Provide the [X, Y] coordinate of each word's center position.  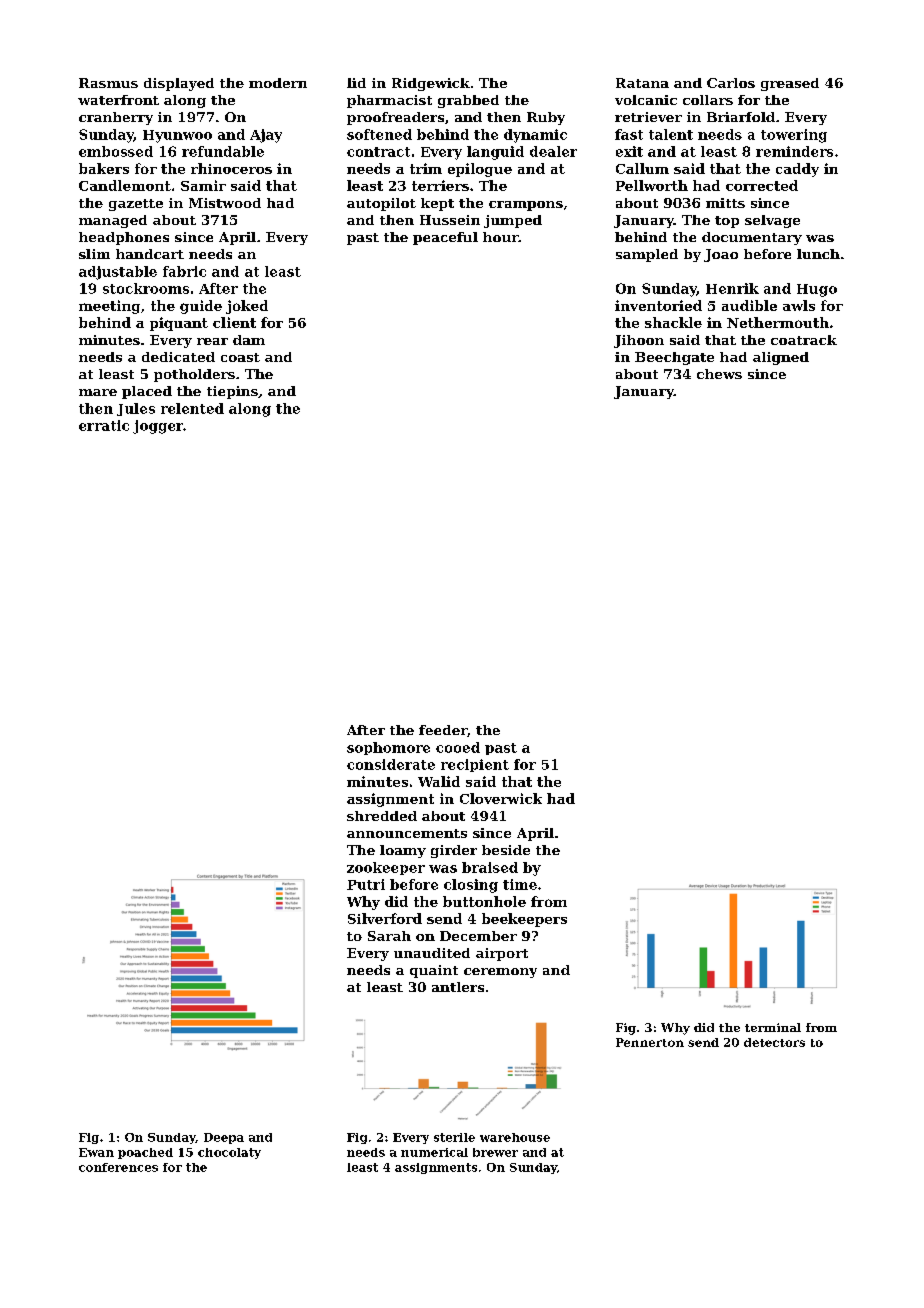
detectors [774, 1042]
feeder [443, 730]
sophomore [388, 748]
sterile [454, 1137]
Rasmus [108, 83]
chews [719, 374]
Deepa [224, 1138]
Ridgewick [431, 84]
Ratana [642, 83]
